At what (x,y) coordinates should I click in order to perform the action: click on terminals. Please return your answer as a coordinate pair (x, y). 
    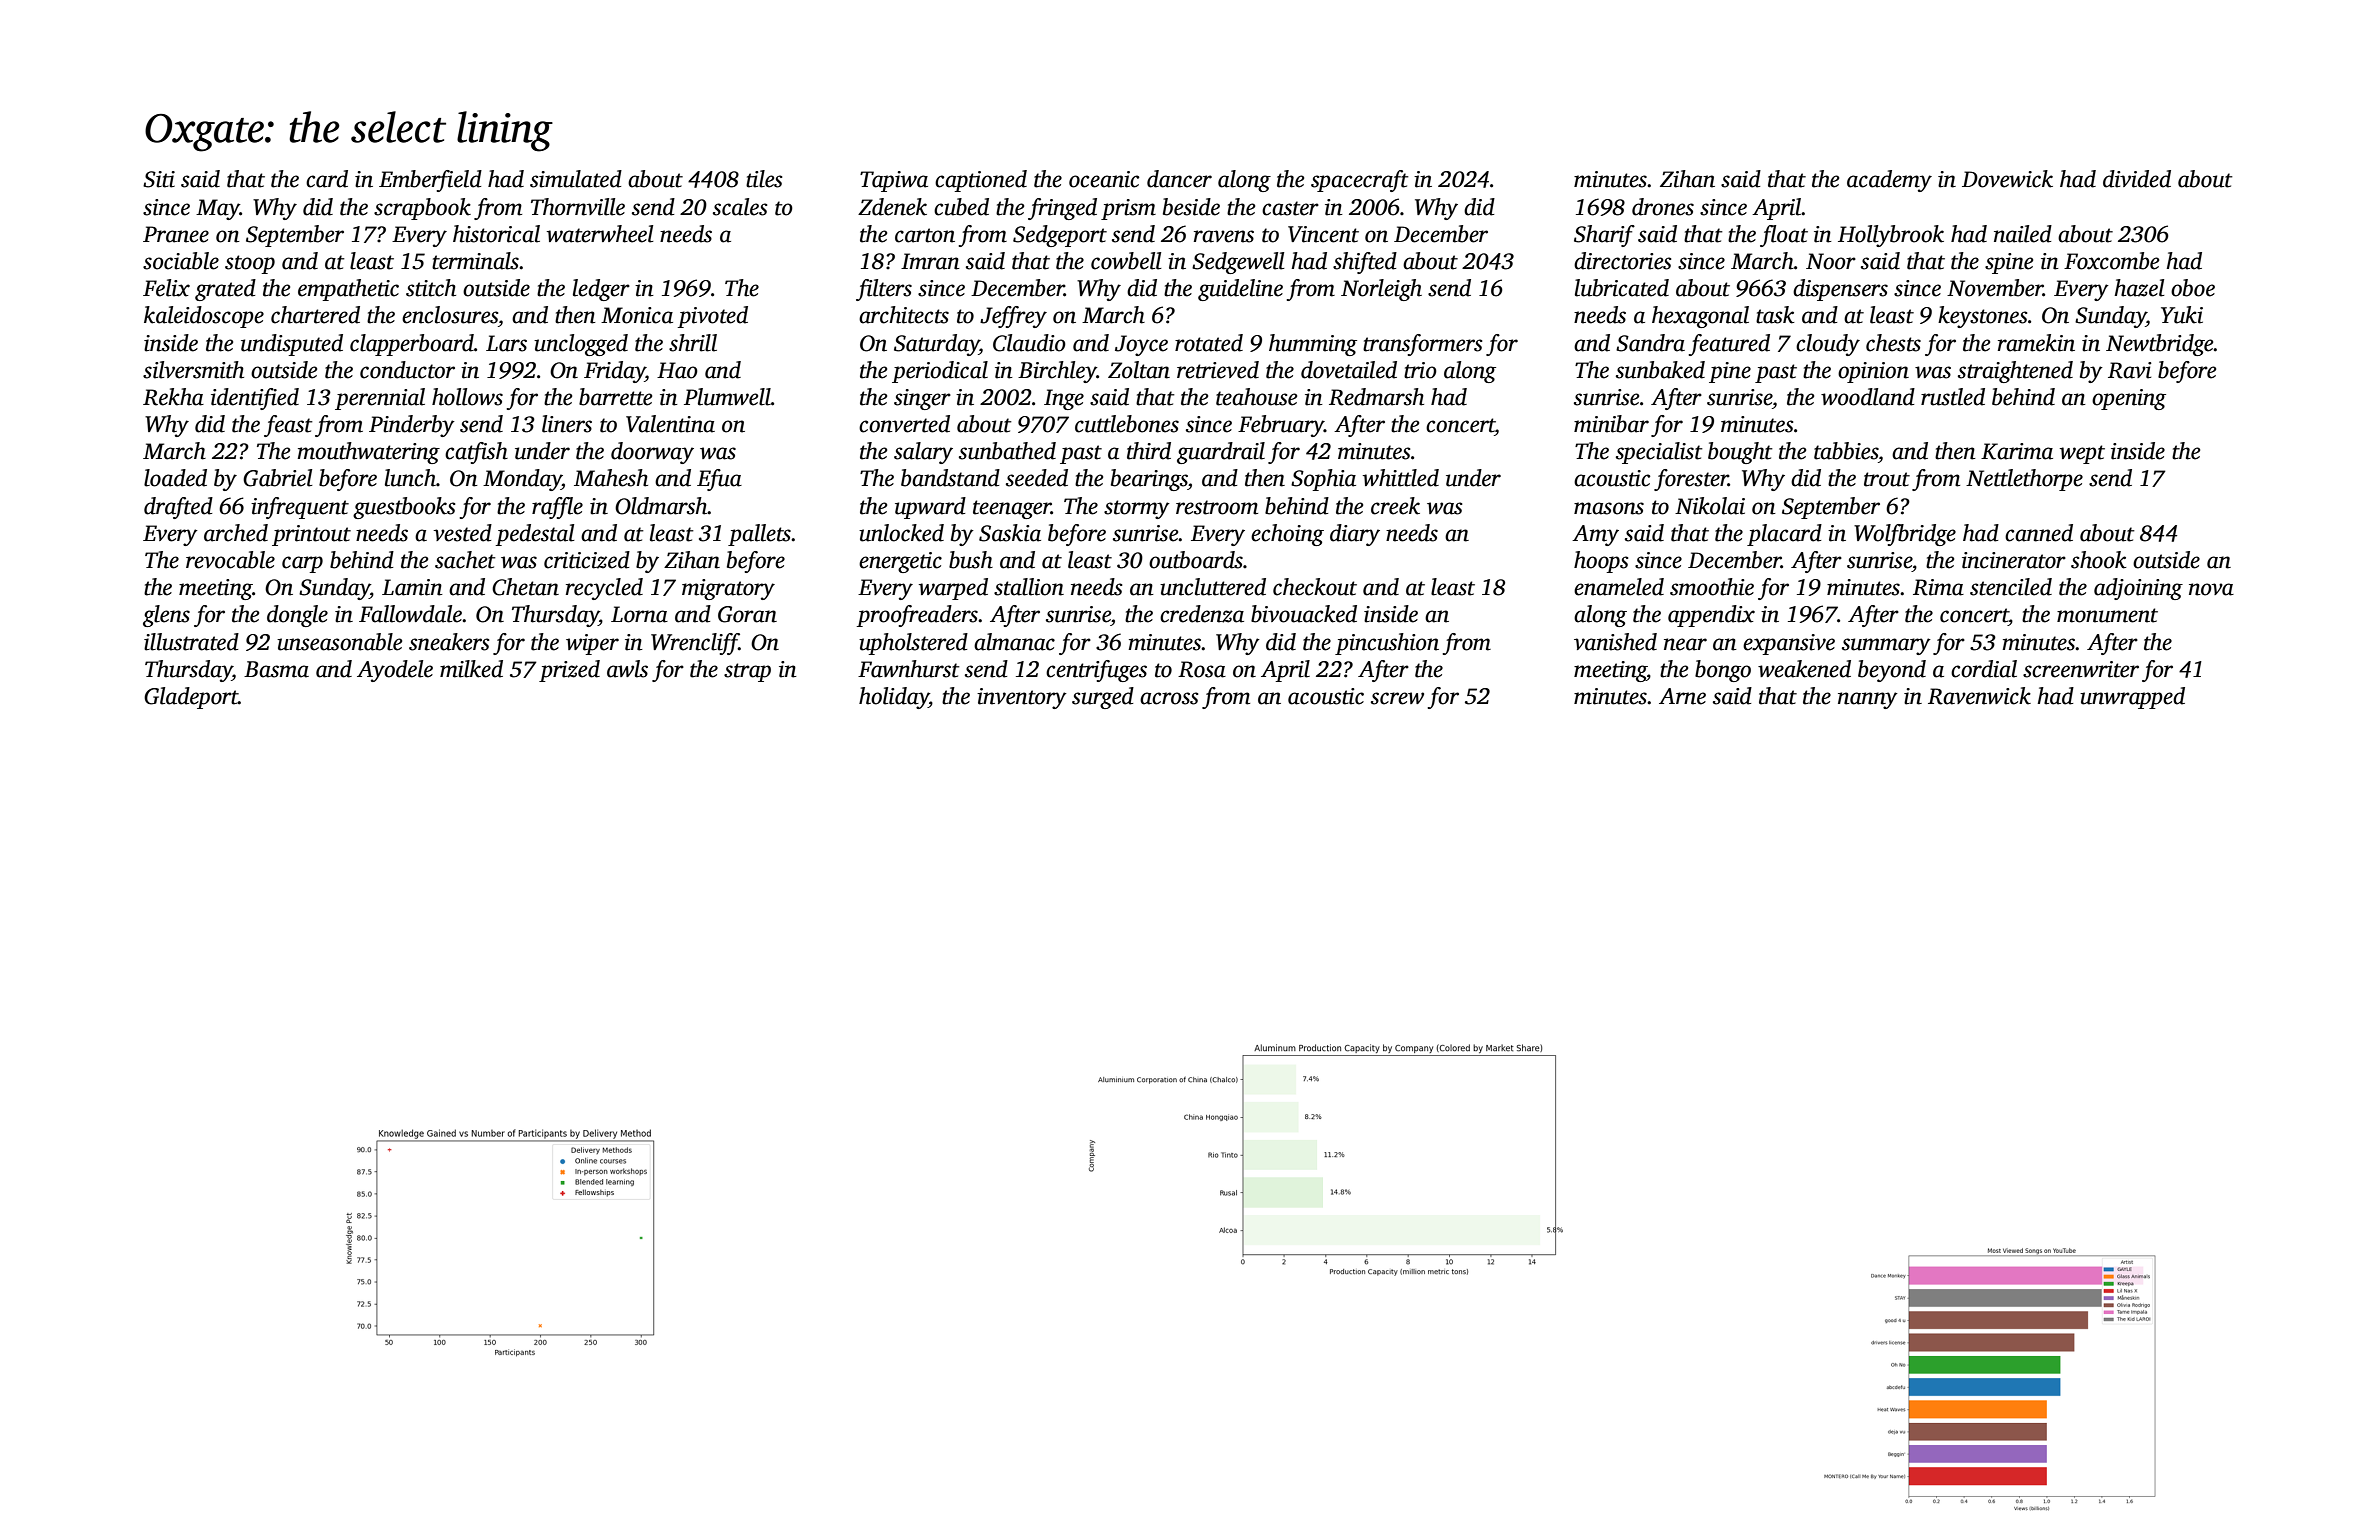
    Looking at the image, I should click on (475, 261).
